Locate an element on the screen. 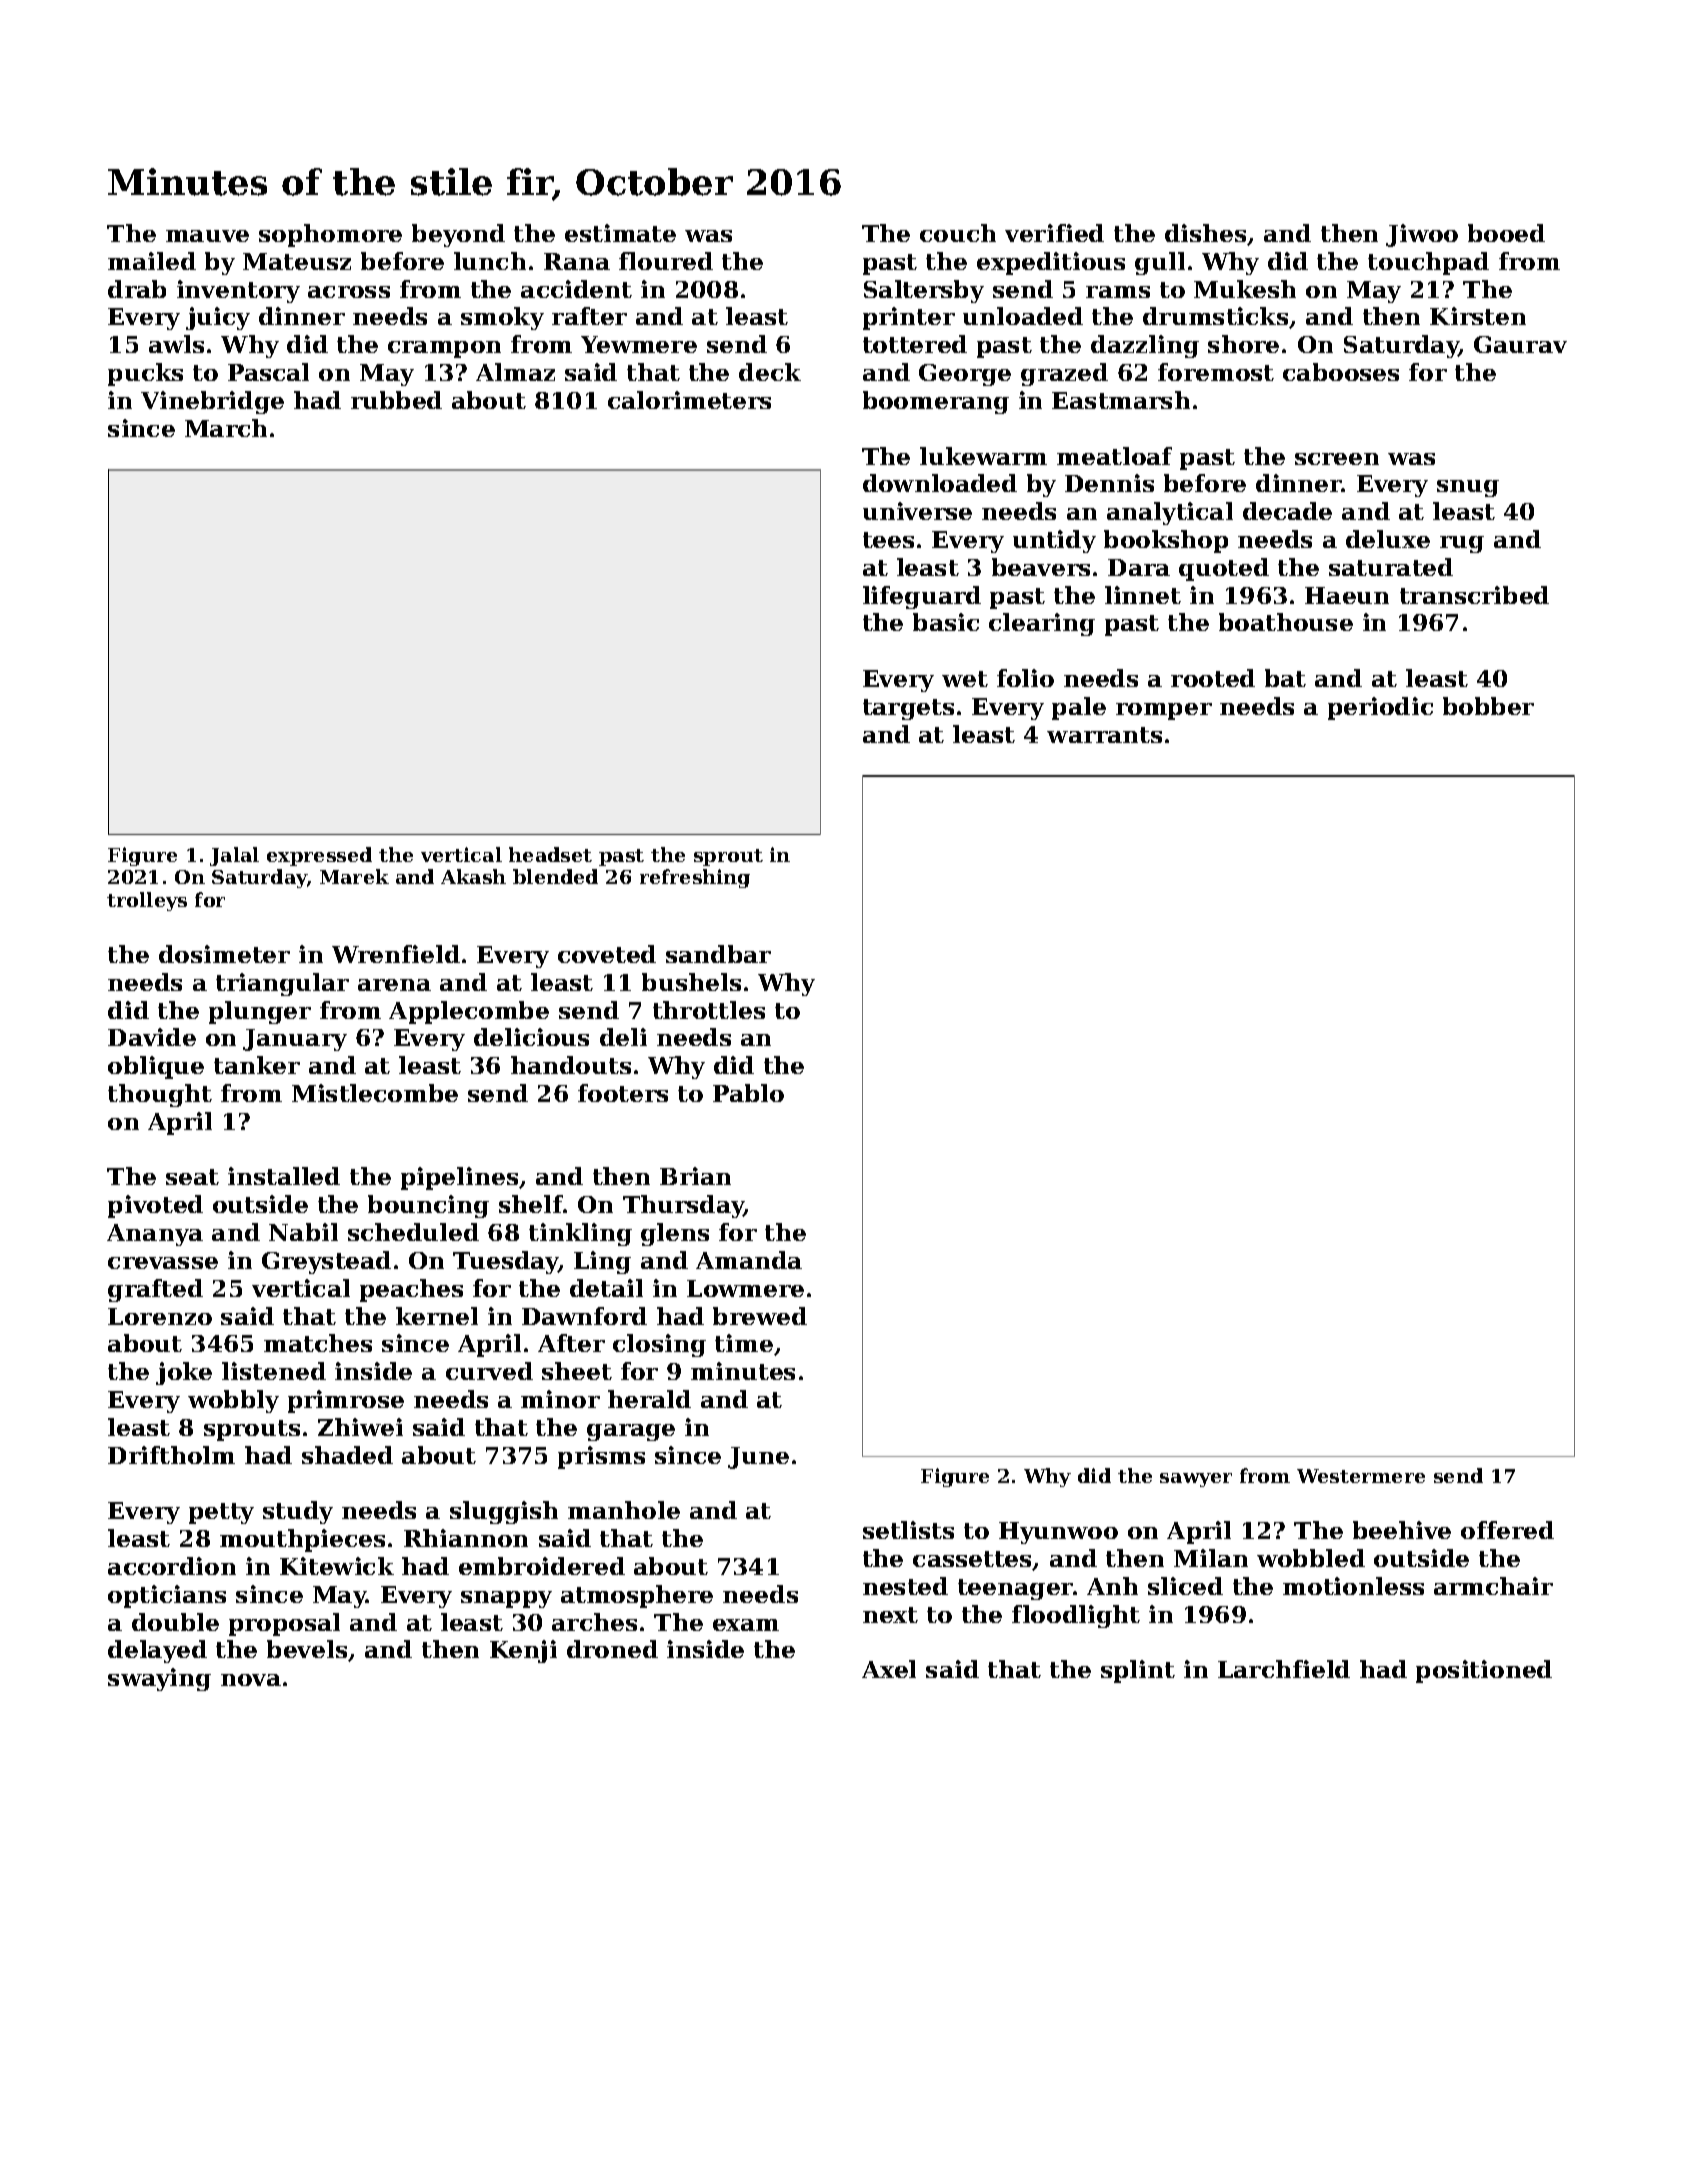 Image resolution: width=1683 pixels, height=2178 pixels. sandbar is located at coordinates (718, 954).
